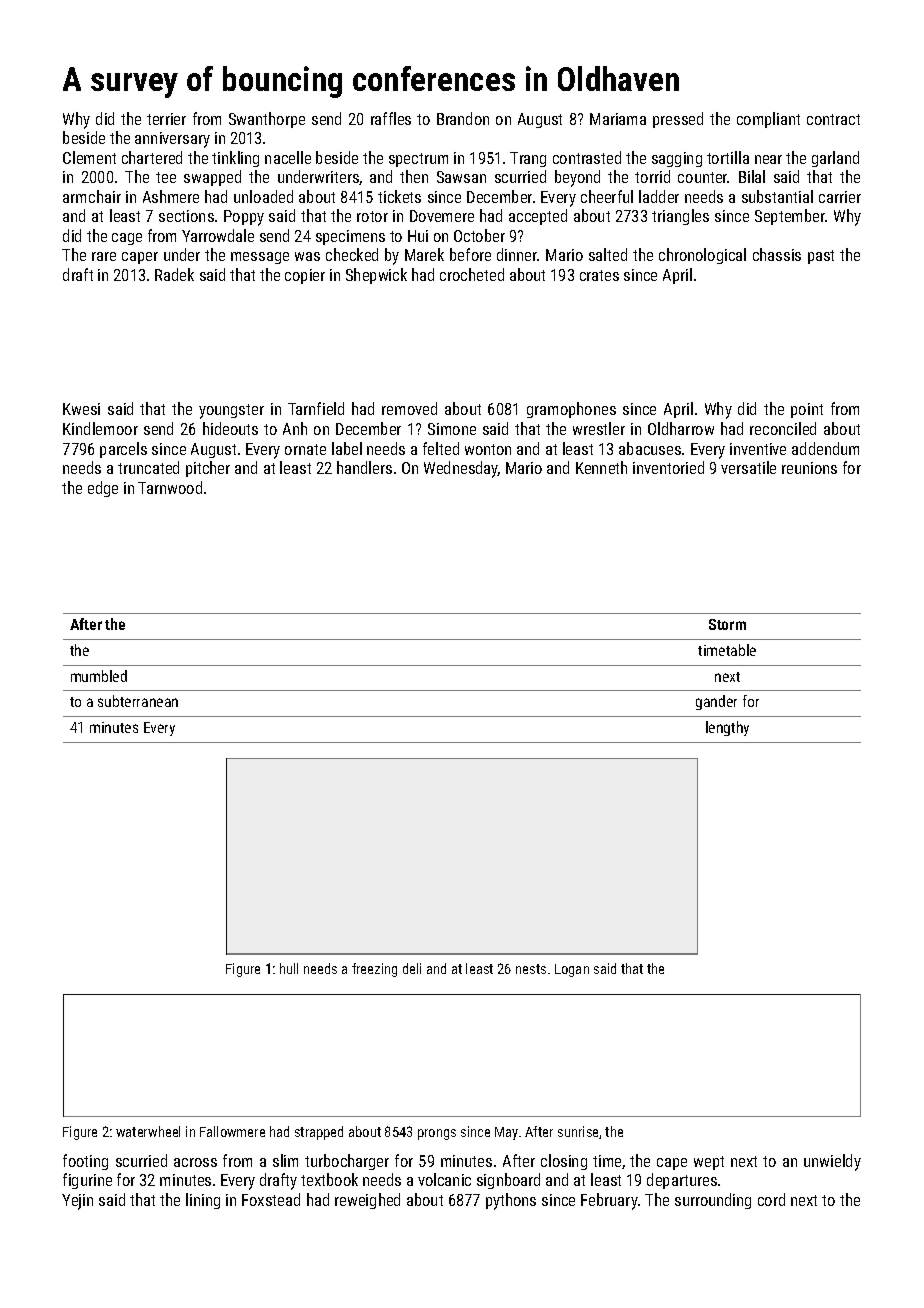 This image has height=1308, width=924. What do you see at coordinates (528, 159) in the image?
I see `Trang` at bounding box center [528, 159].
